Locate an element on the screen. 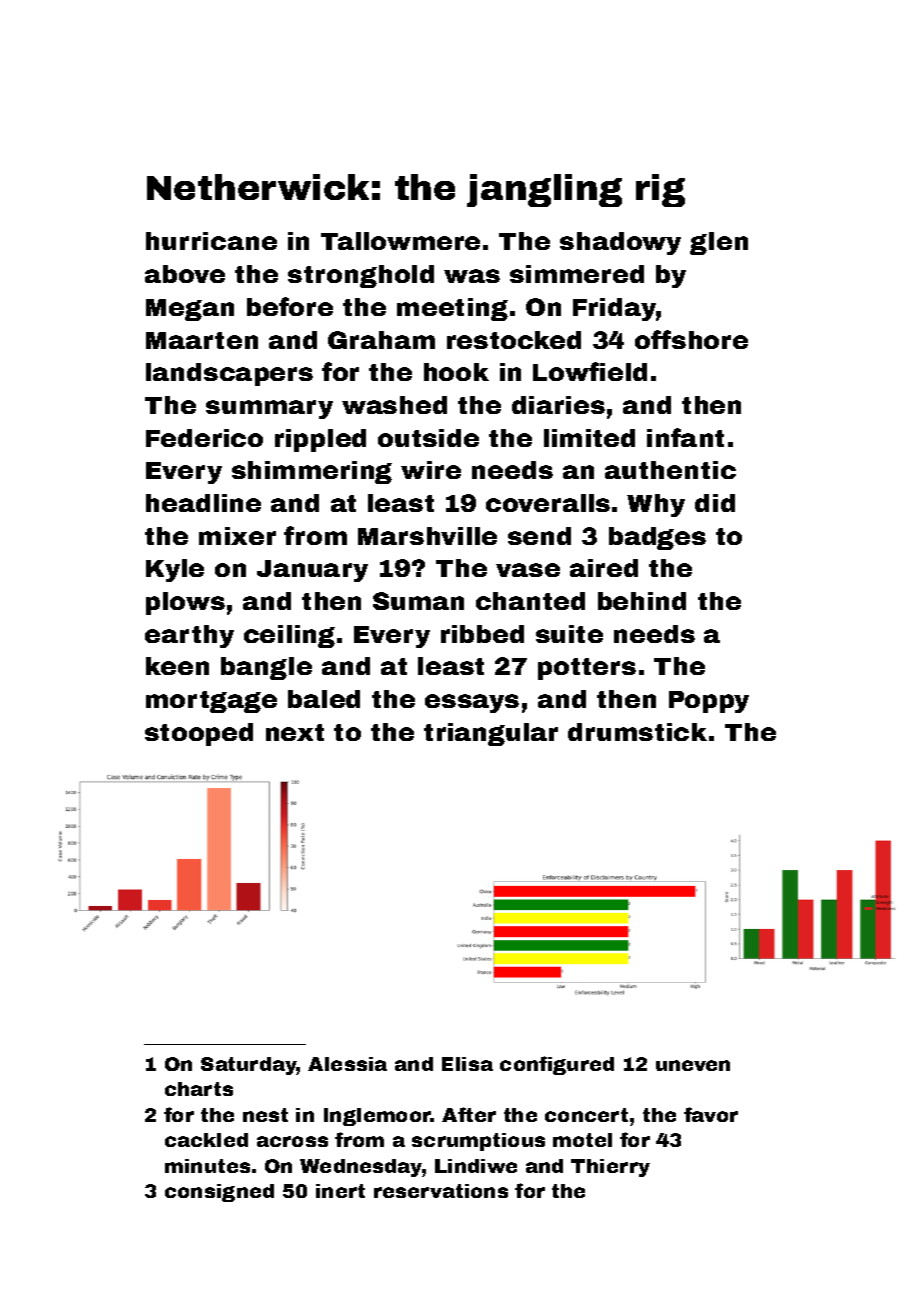  offshore is located at coordinates (691, 339).
